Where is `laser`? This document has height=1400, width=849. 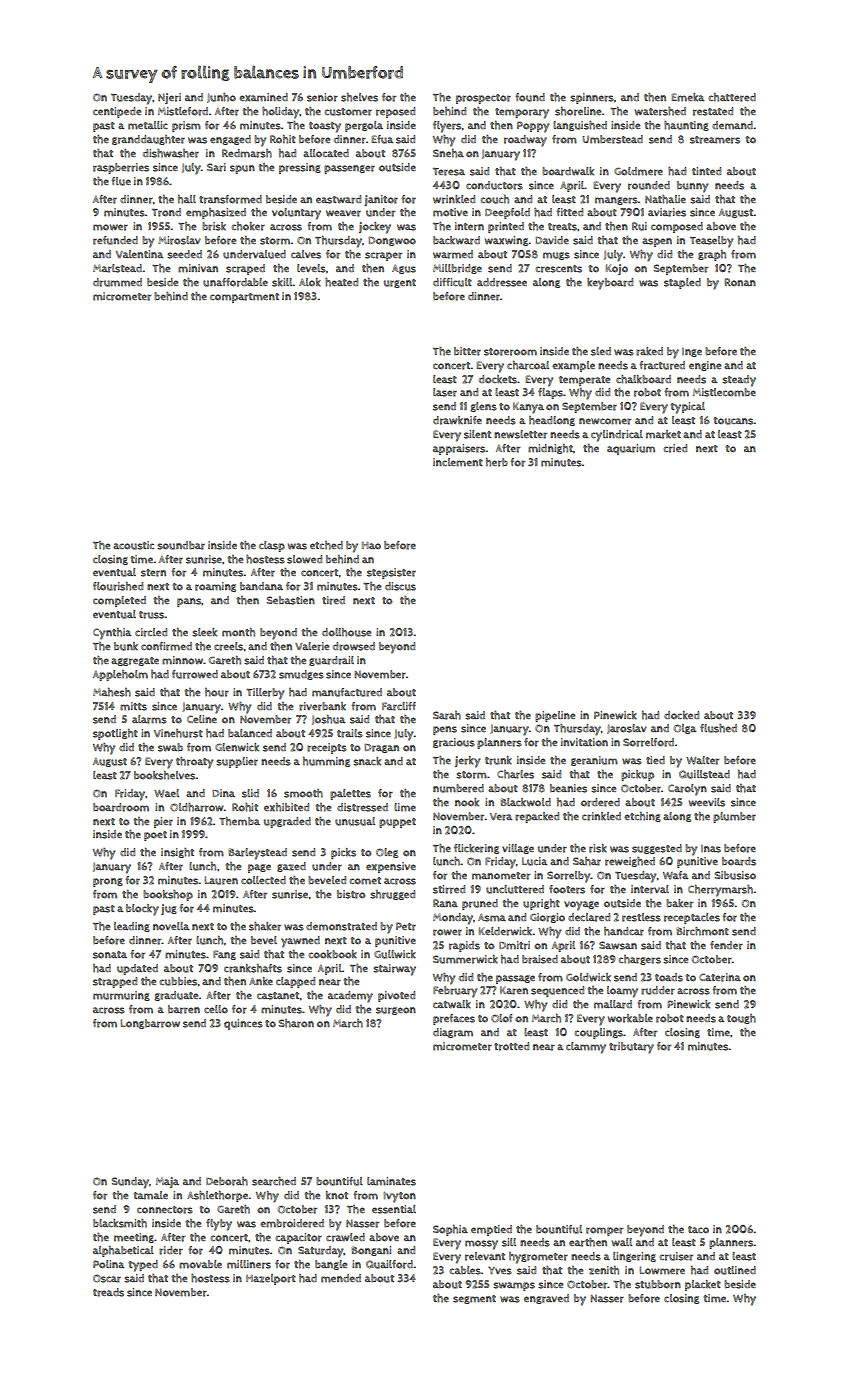
laser is located at coordinates (445, 392).
